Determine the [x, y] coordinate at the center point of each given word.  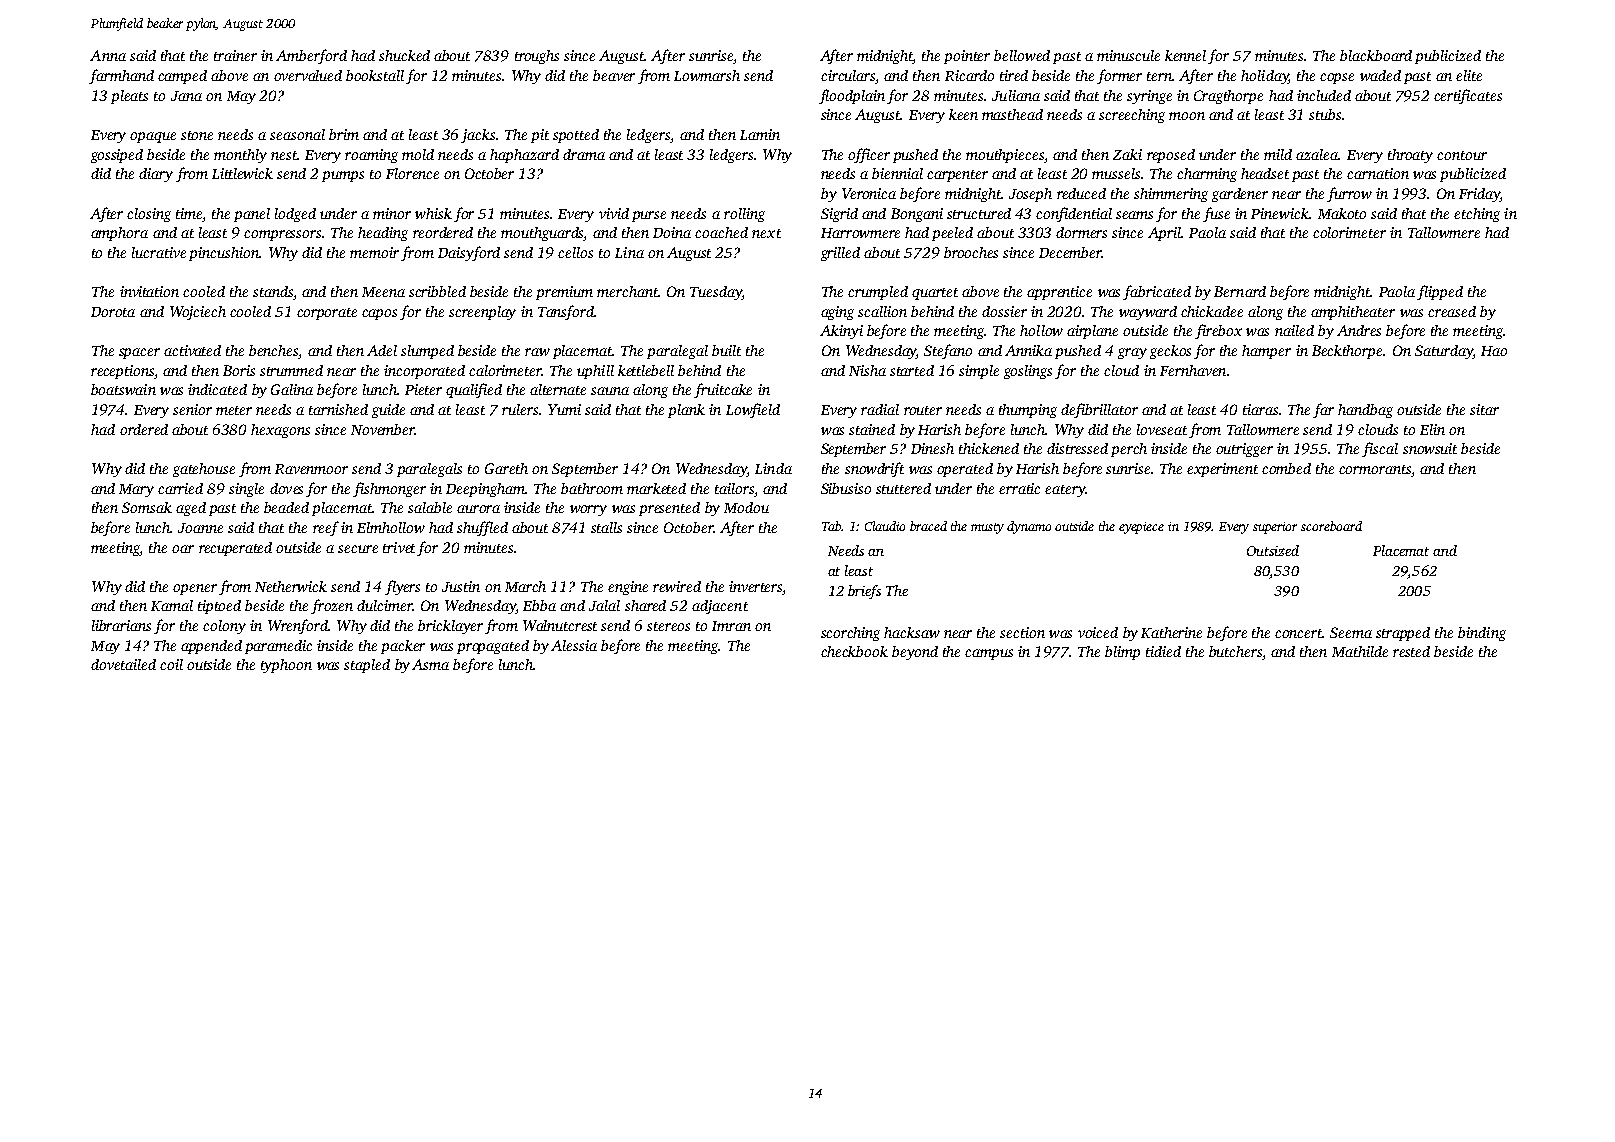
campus [989, 654]
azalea [1317, 154]
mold [418, 154]
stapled [367, 666]
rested [1411, 651]
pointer [967, 57]
